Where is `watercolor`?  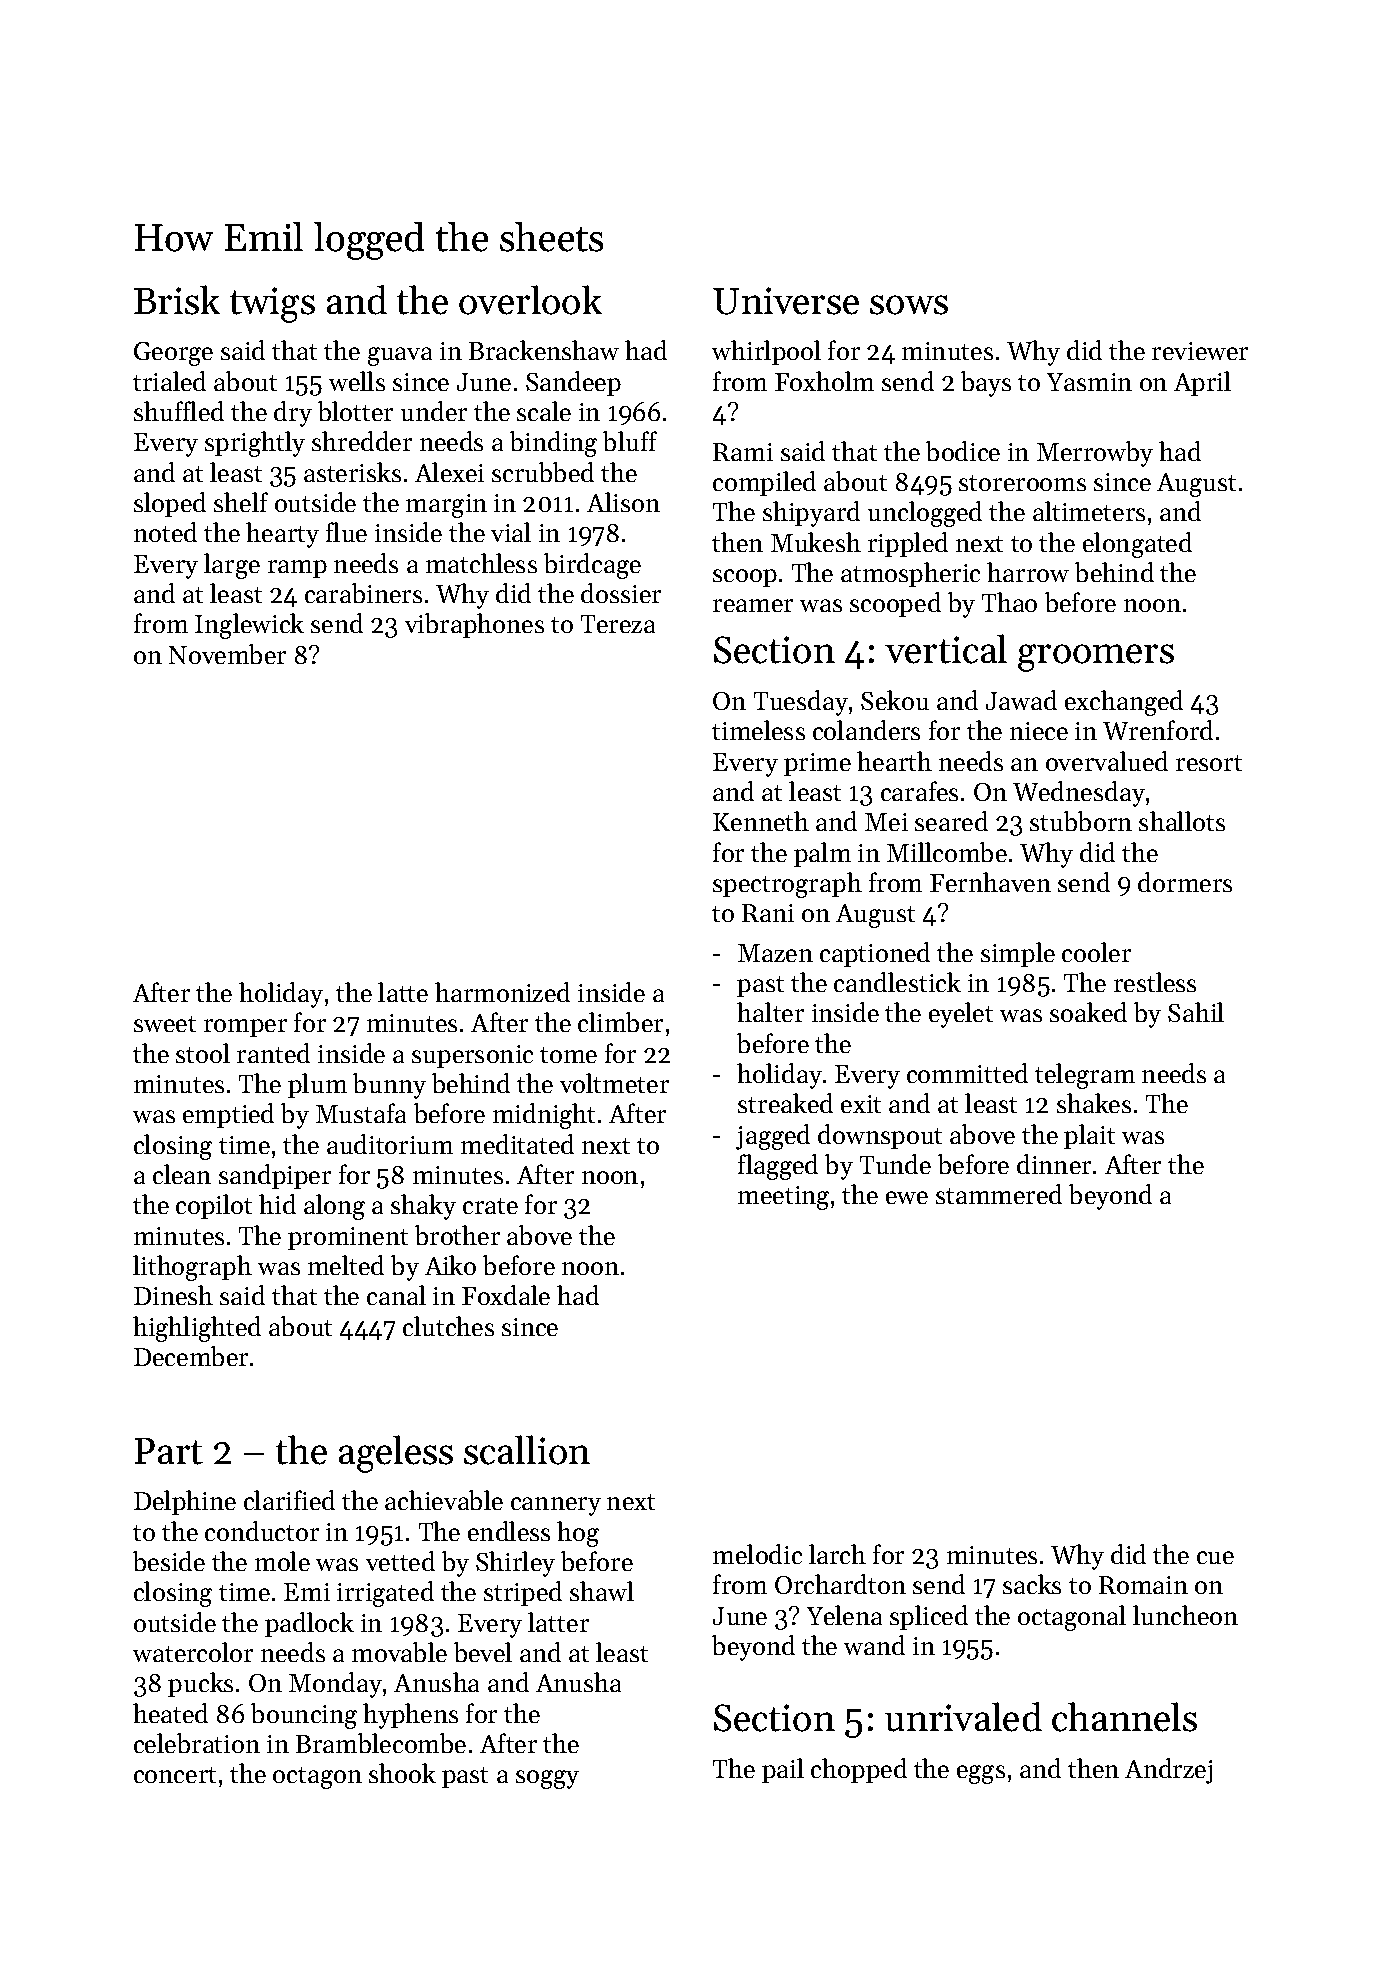 watercolor is located at coordinates (193, 1652).
